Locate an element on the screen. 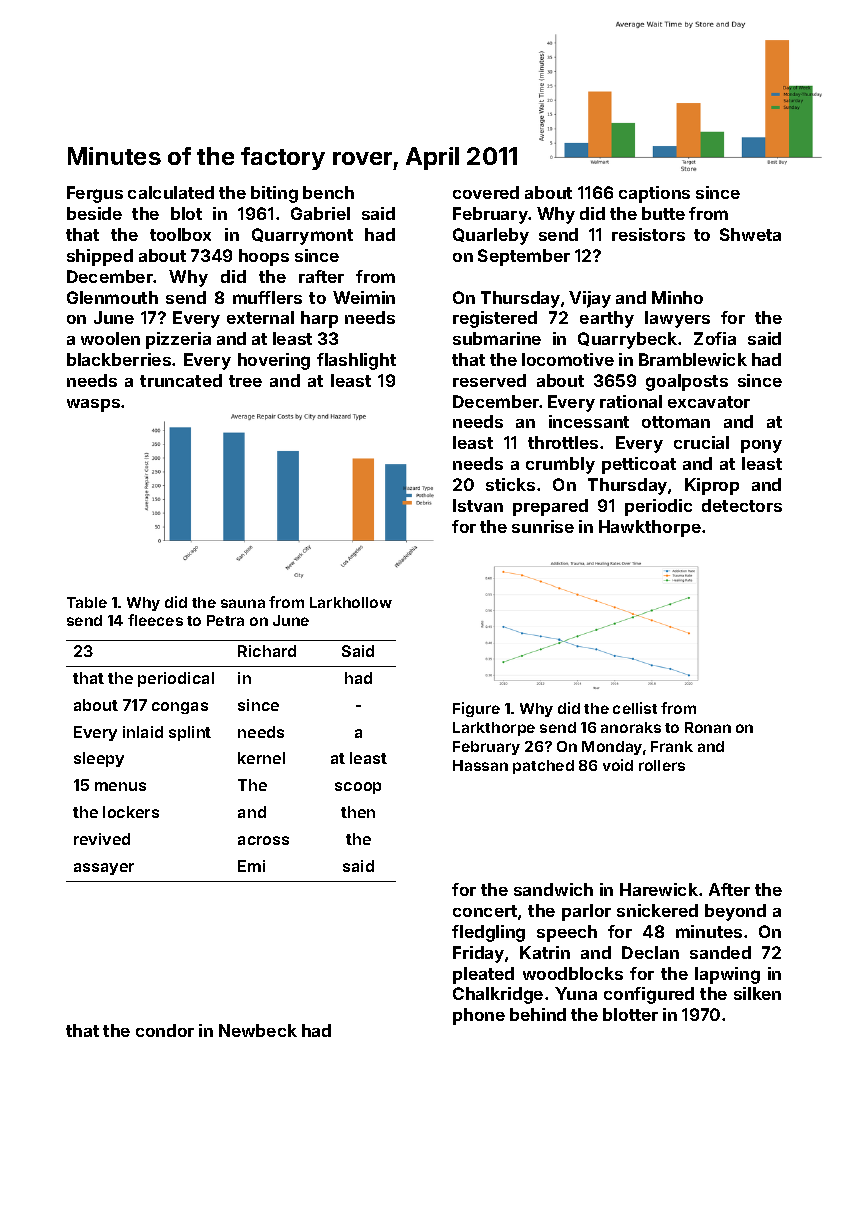 Image resolution: width=849 pixels, height=1205 pixels. Quarleby is located at coordinates (491, 236).
